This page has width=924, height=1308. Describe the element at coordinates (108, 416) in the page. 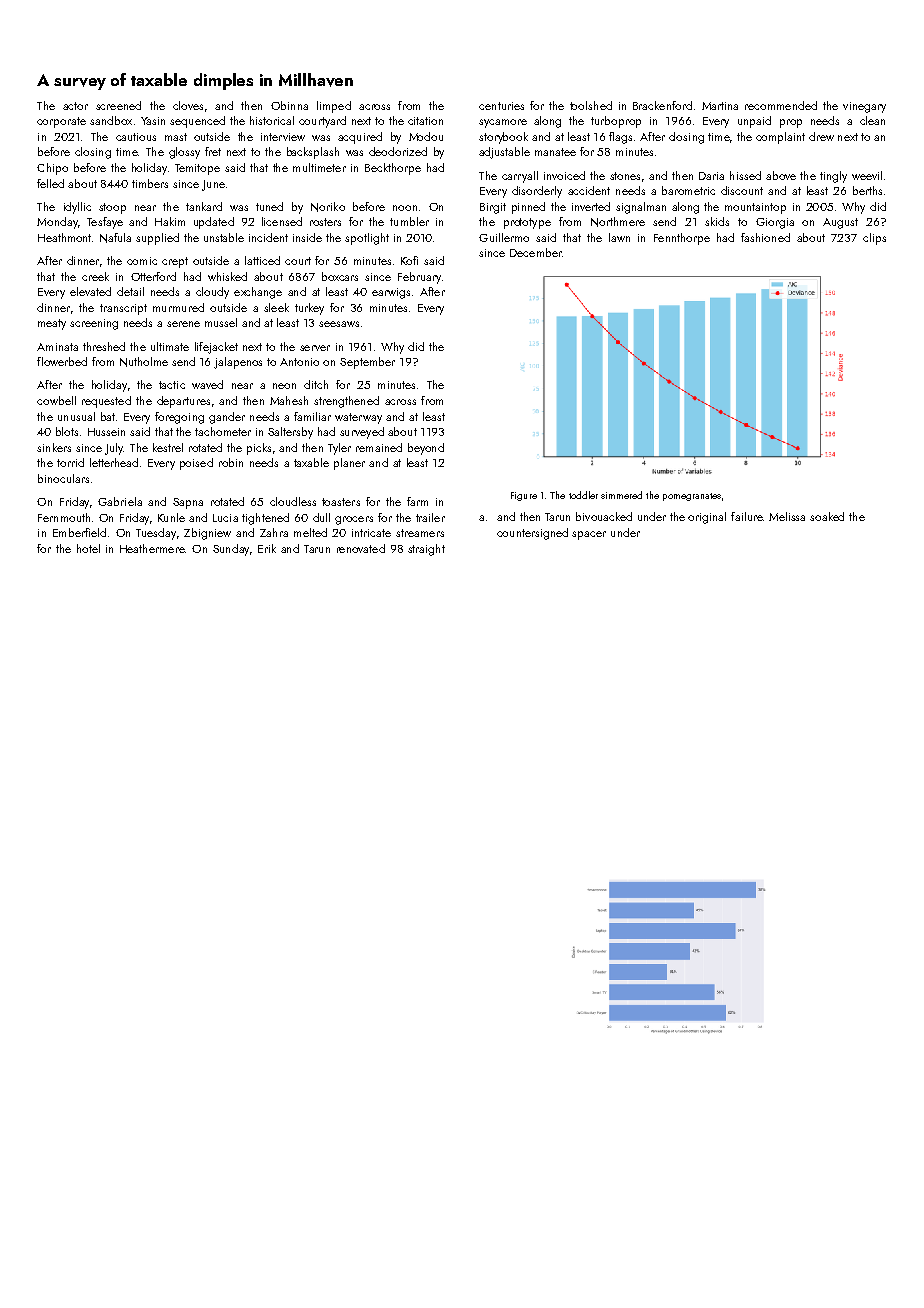

I see `bat` at that location.
